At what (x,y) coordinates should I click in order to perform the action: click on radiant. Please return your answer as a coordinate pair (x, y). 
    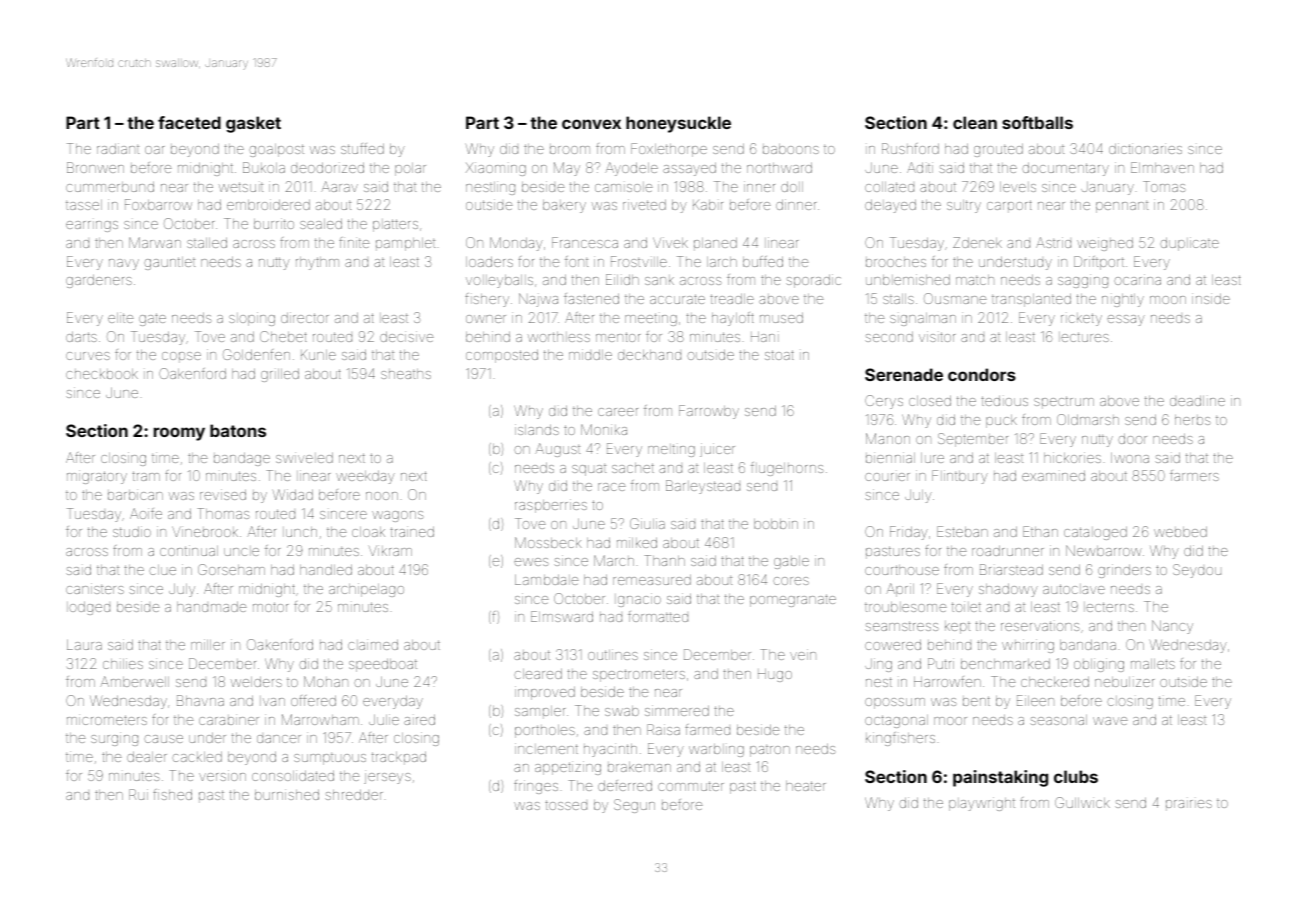
    Looking at the image, I should click on (118, 148).
